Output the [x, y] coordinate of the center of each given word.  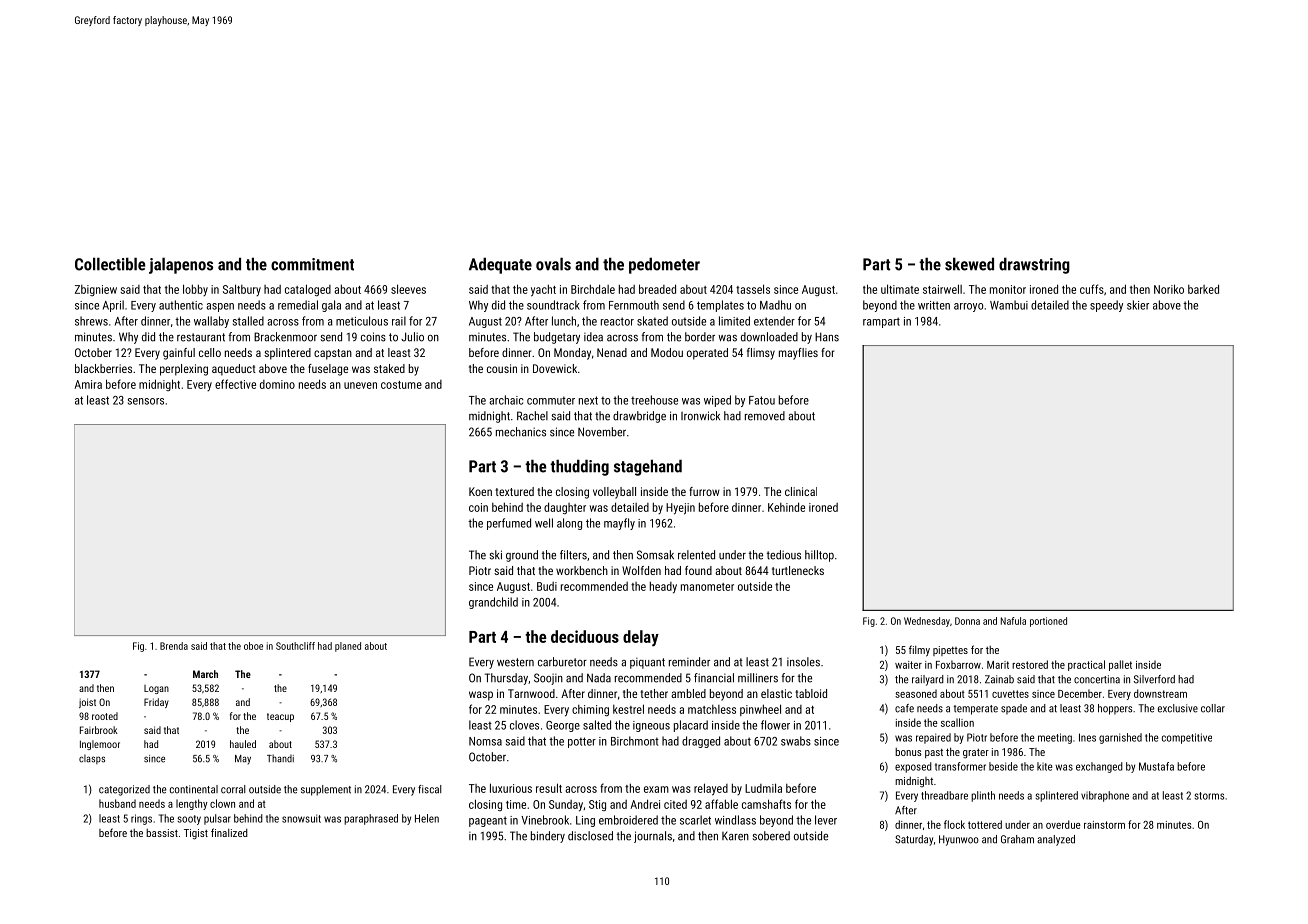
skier [1138, 305]
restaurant [201, 337]
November [602, 432]
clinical [801, 491]
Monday [572, 354]
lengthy [191, 804]
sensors [146, 401]
